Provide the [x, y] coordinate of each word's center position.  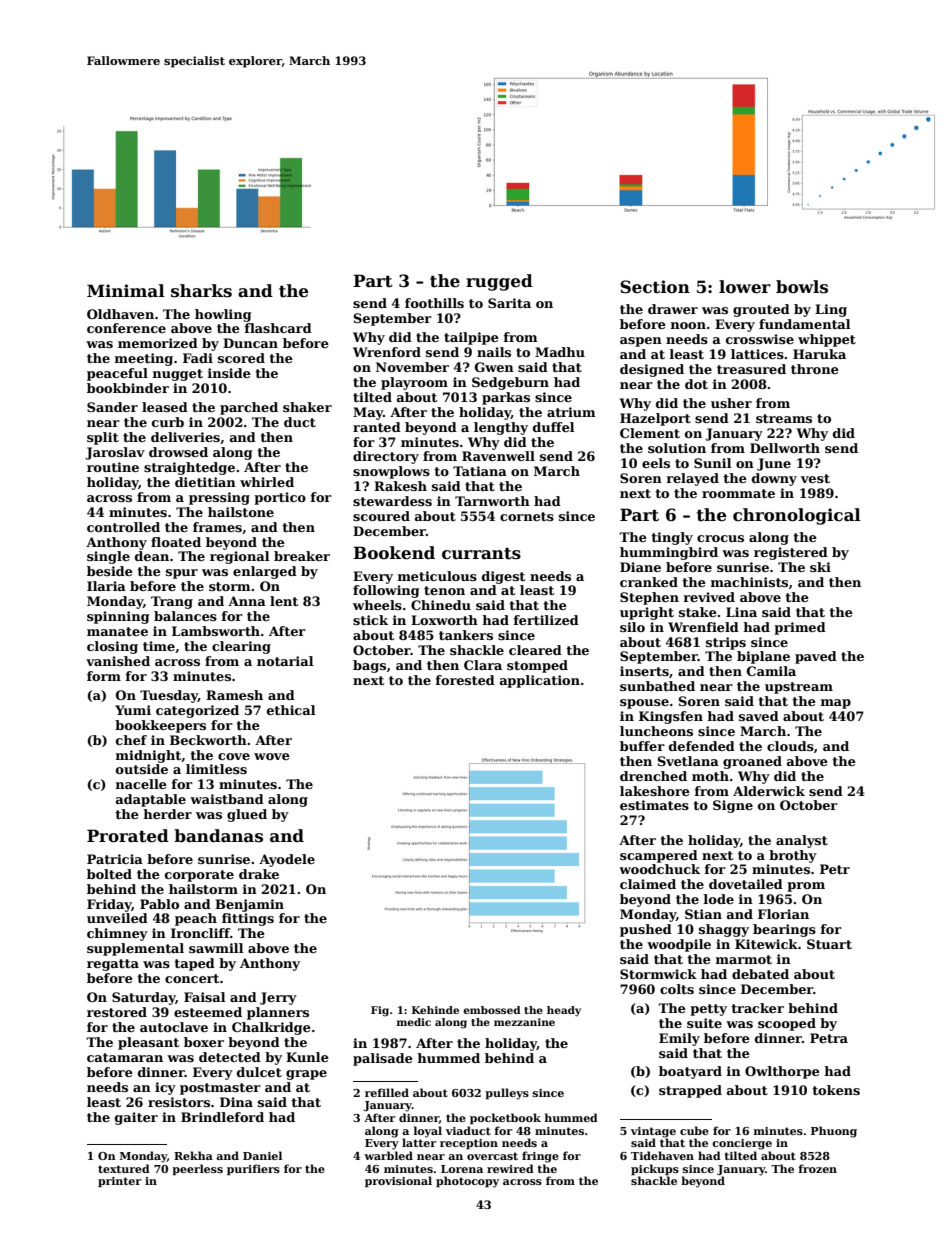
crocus [720, 538]
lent [284, 601]
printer [120, 1182]
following [386, 591]
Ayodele [287, 860]
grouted [761, 310]
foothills [434, 303]
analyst [802, 841]
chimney [117, 934]
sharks [201, 291]
